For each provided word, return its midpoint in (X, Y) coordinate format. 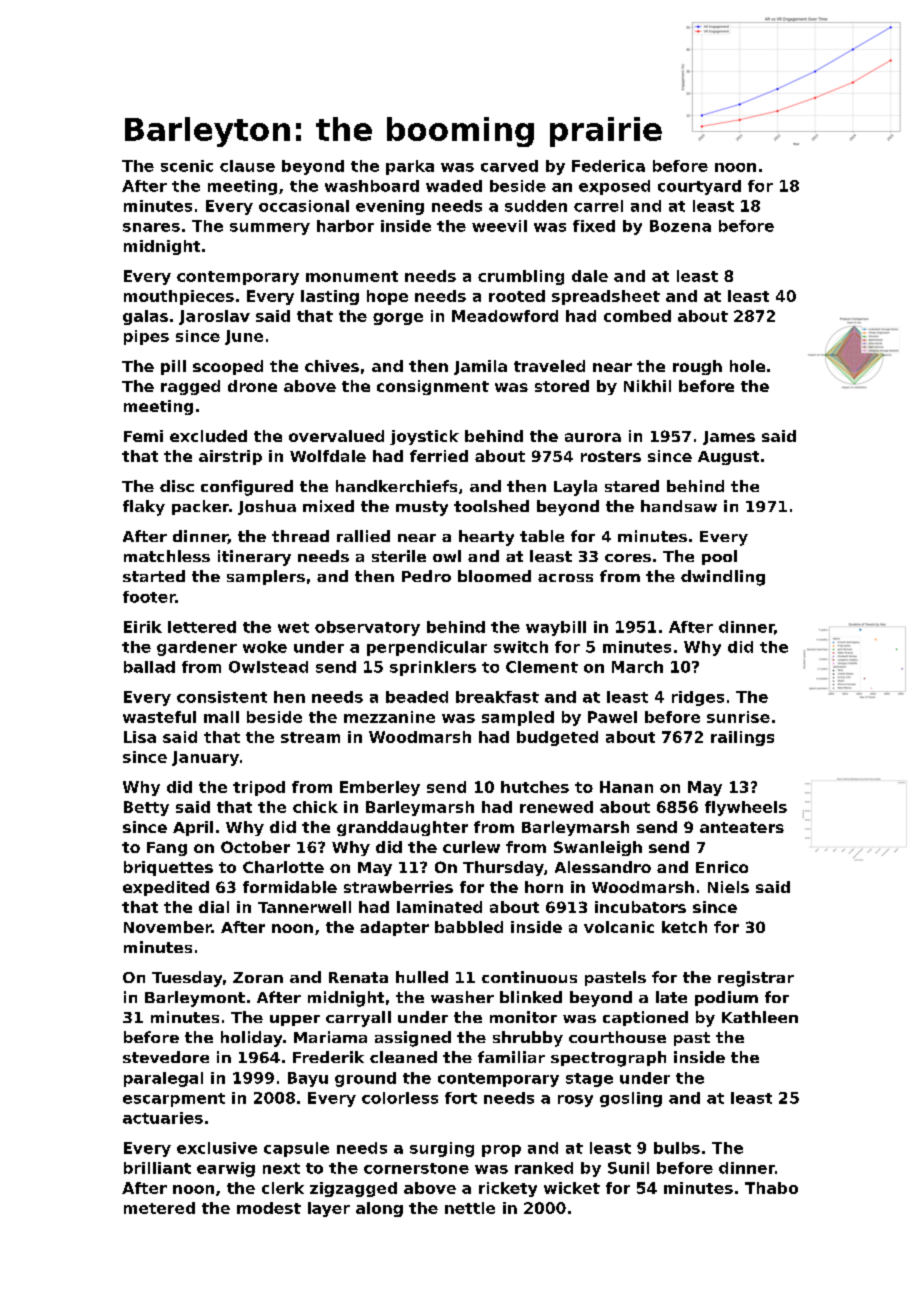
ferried (439, 456)
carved (509, 166)
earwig (226, 1169)
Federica (608, 166)
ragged (190, 387)
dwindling (723, 578)
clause (247, 166)
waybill (556, 628)
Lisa (140, 737)
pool (719, 557)
